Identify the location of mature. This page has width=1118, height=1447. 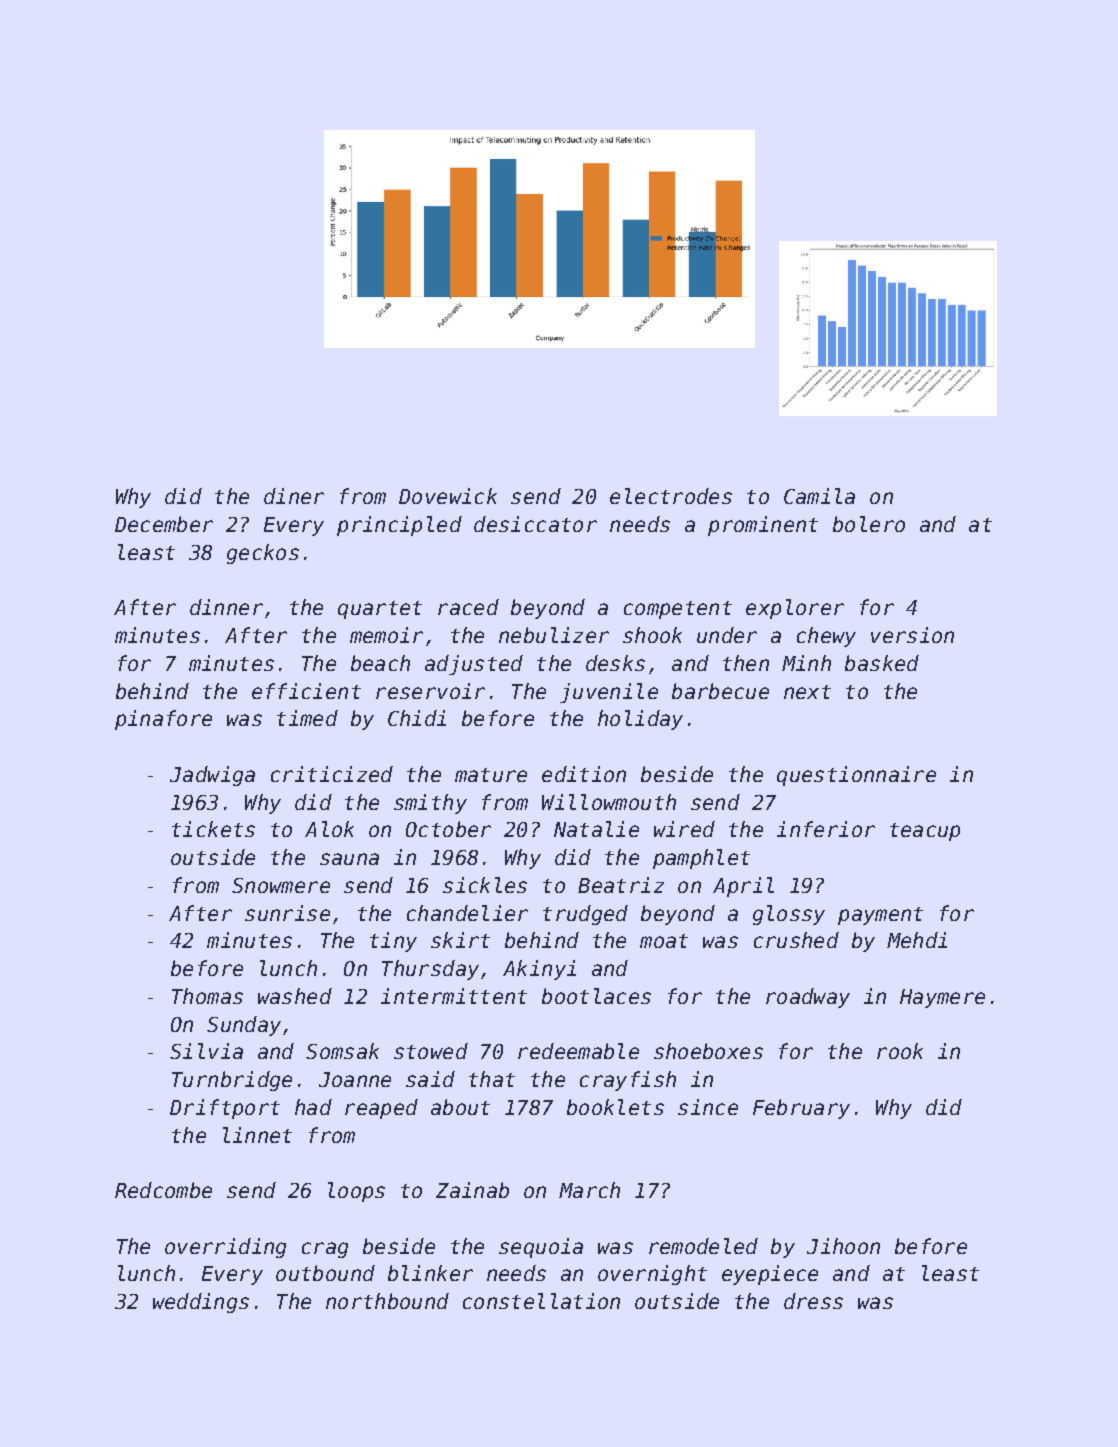
(491, 775).
